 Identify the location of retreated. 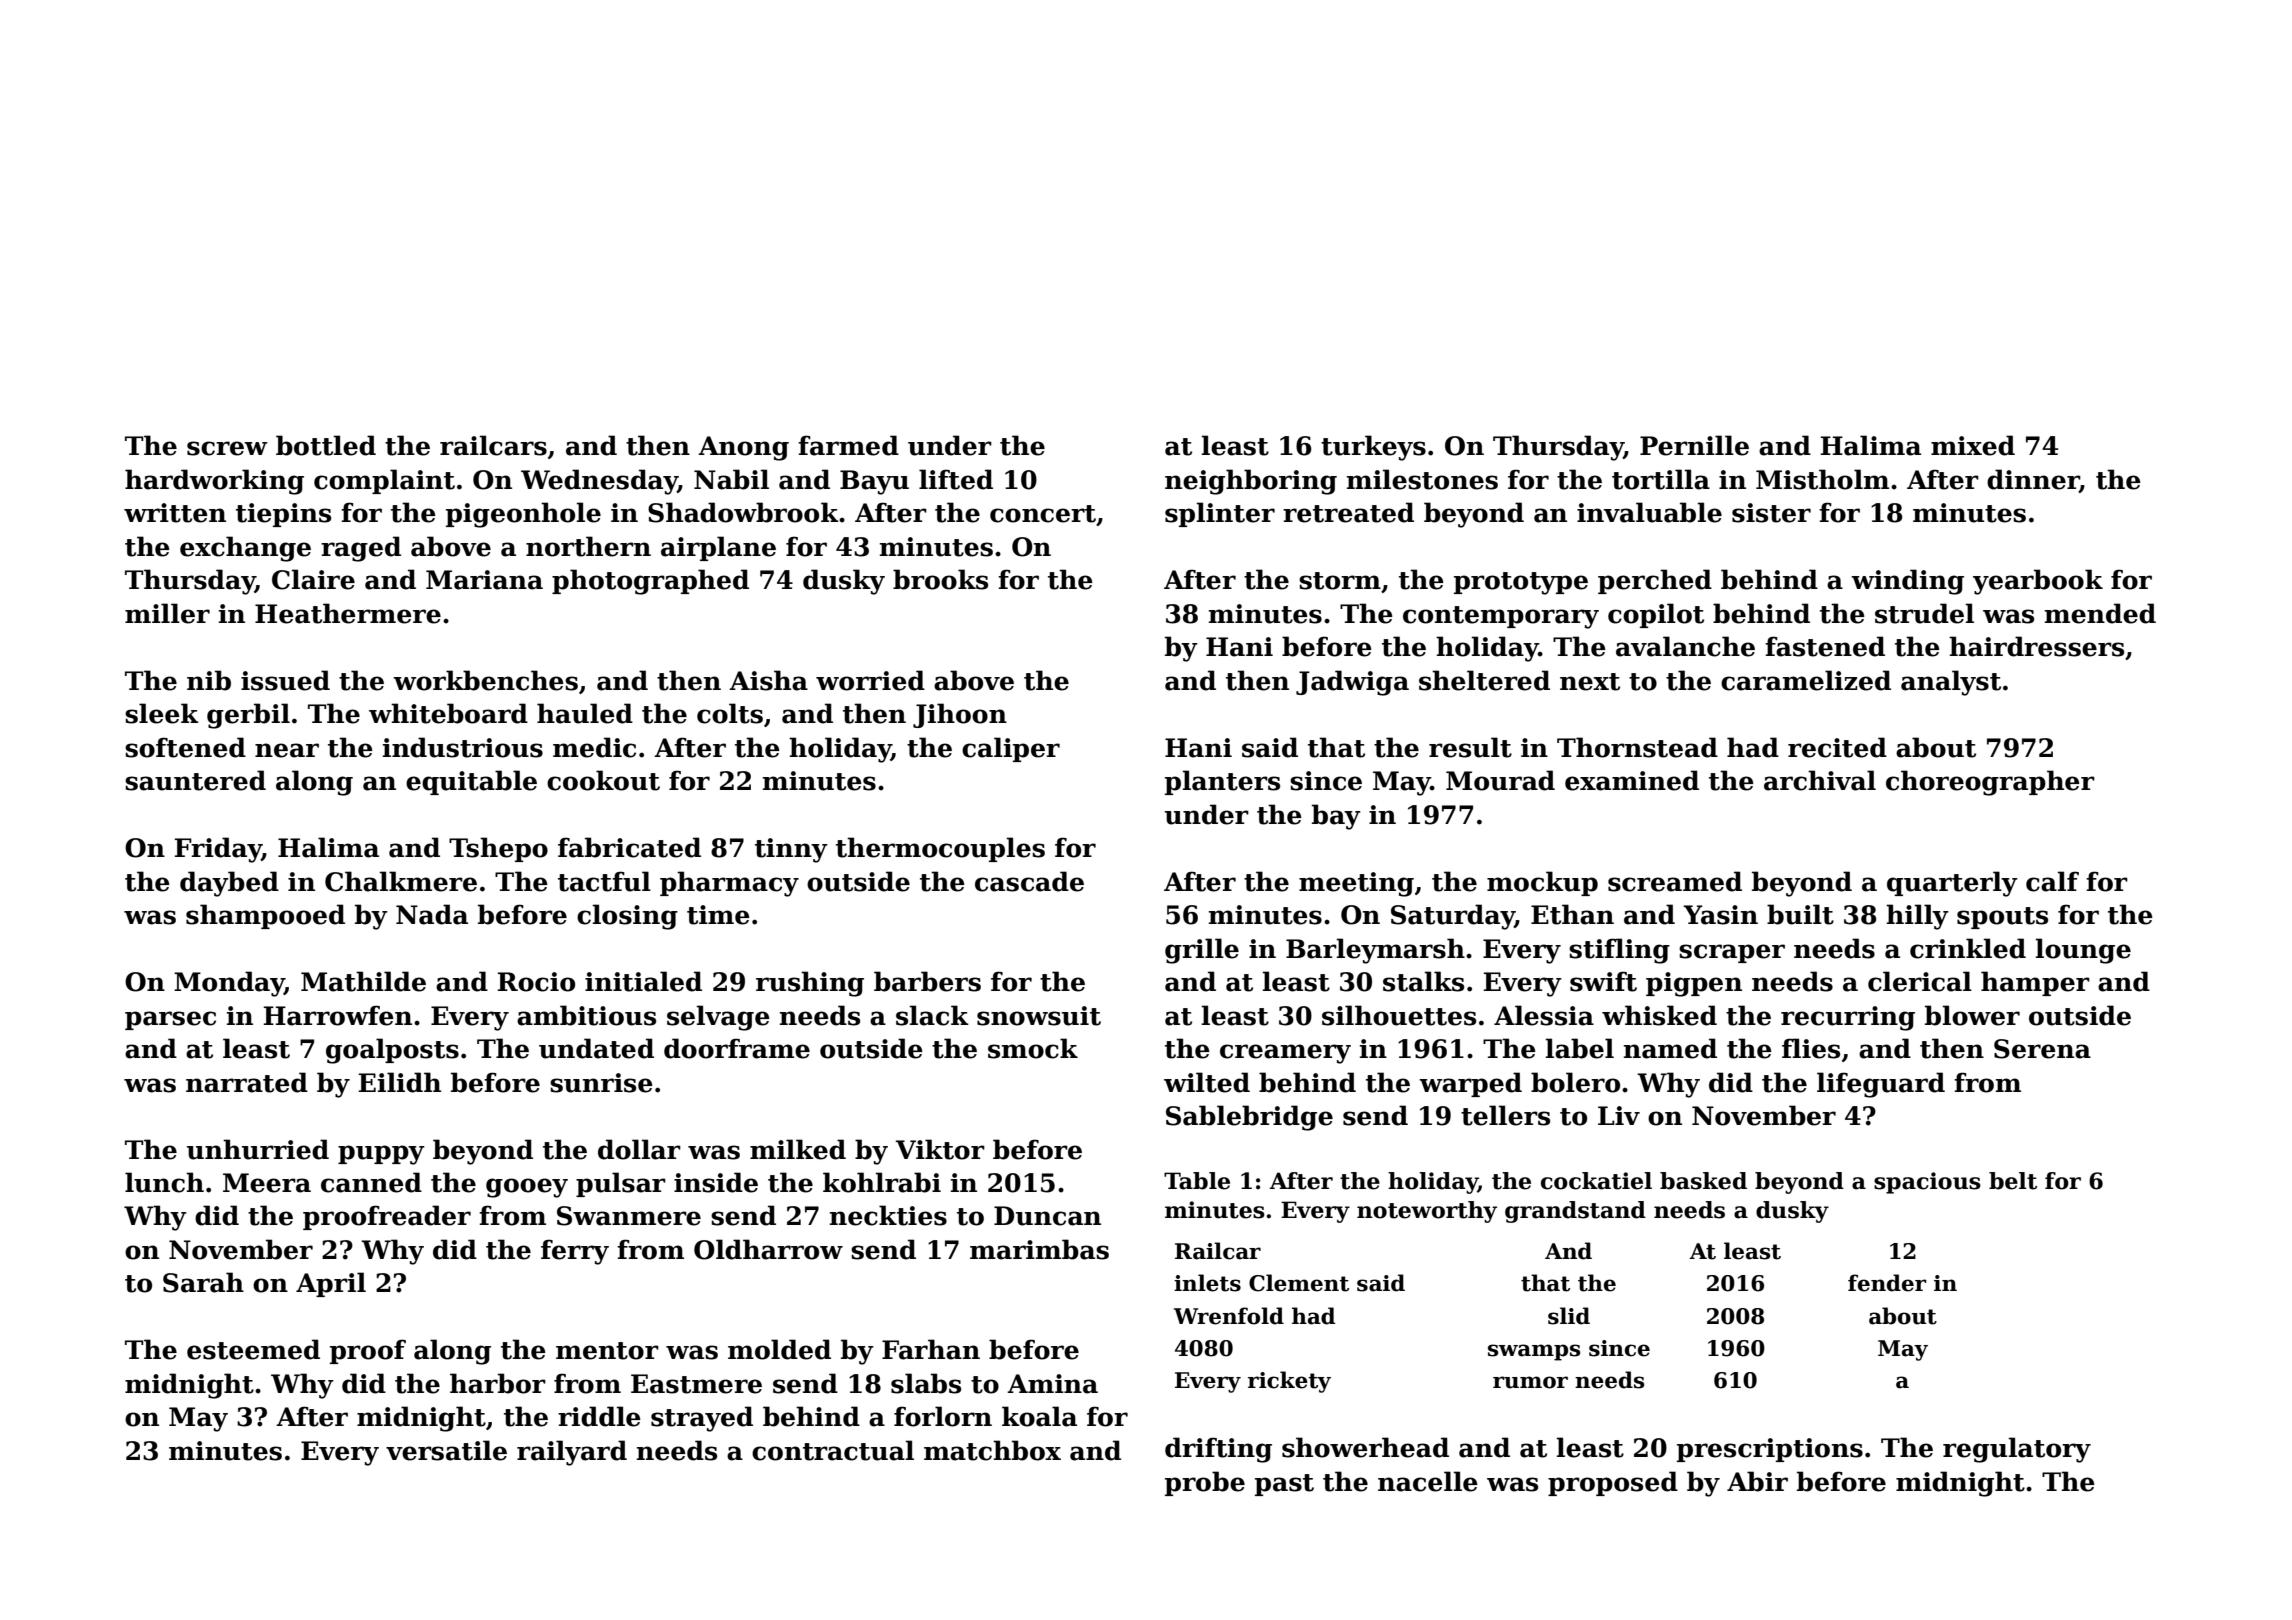
(1348, 512).
